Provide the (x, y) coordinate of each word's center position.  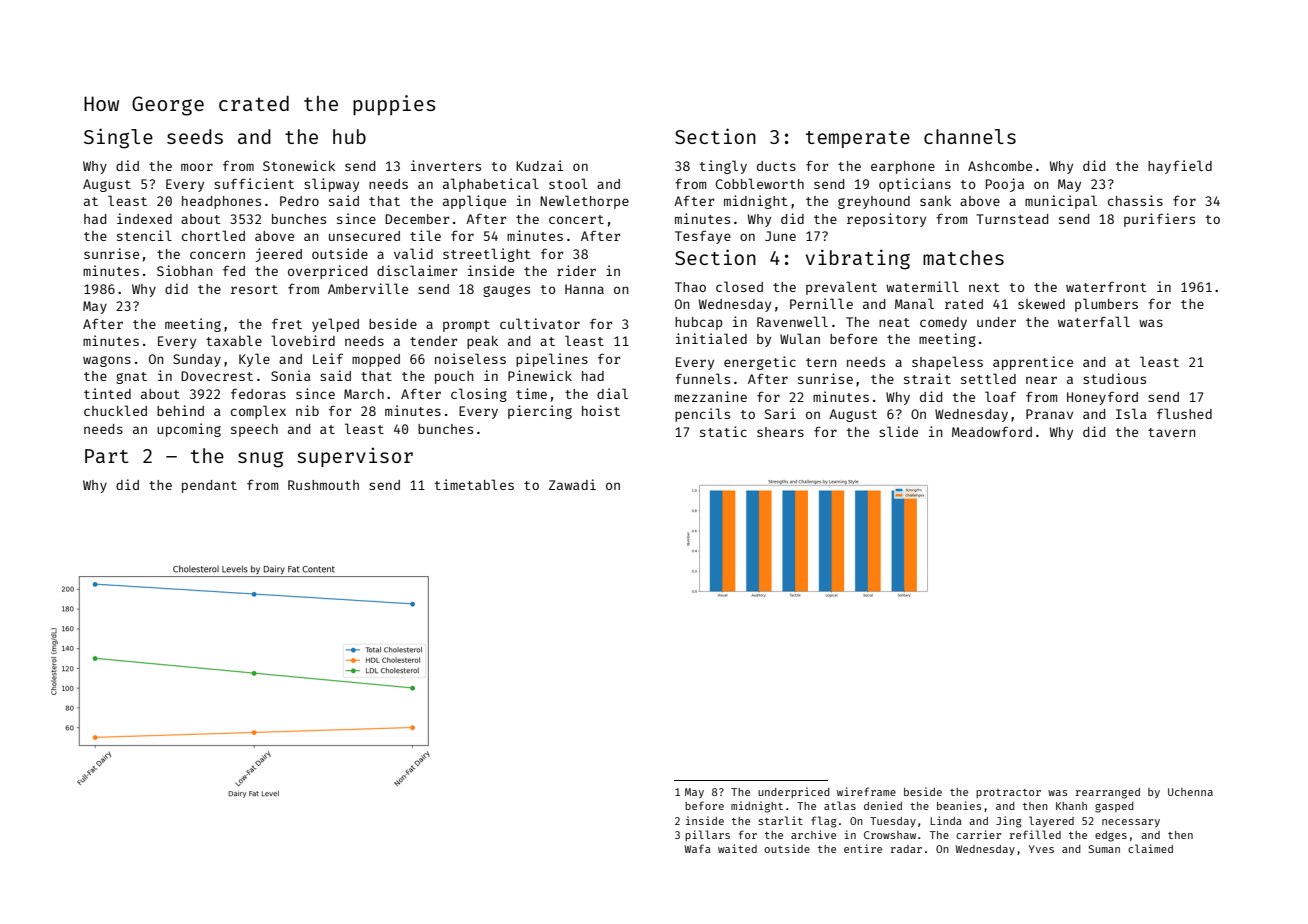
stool (568, 183)
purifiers (1159, 220)
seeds (195, 136)
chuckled (115, 410)
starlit (780, 820)
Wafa (698, 848)
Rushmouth (323, 485)
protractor (1008, 793)
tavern (1171, 432)
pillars (707, 835)
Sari (780, 413)
